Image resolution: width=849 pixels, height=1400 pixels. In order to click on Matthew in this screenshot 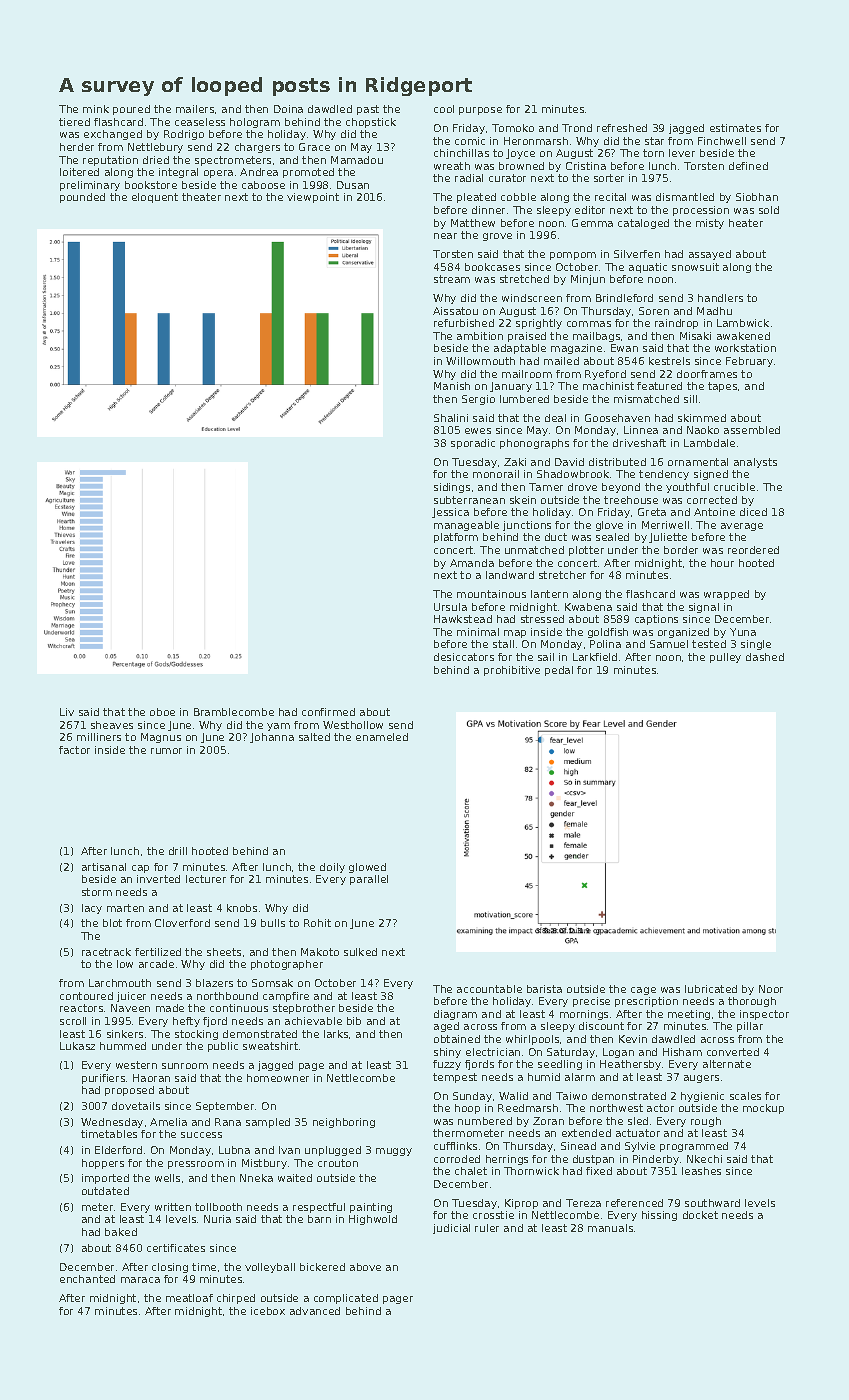, I will do `click(473, 223)`.
